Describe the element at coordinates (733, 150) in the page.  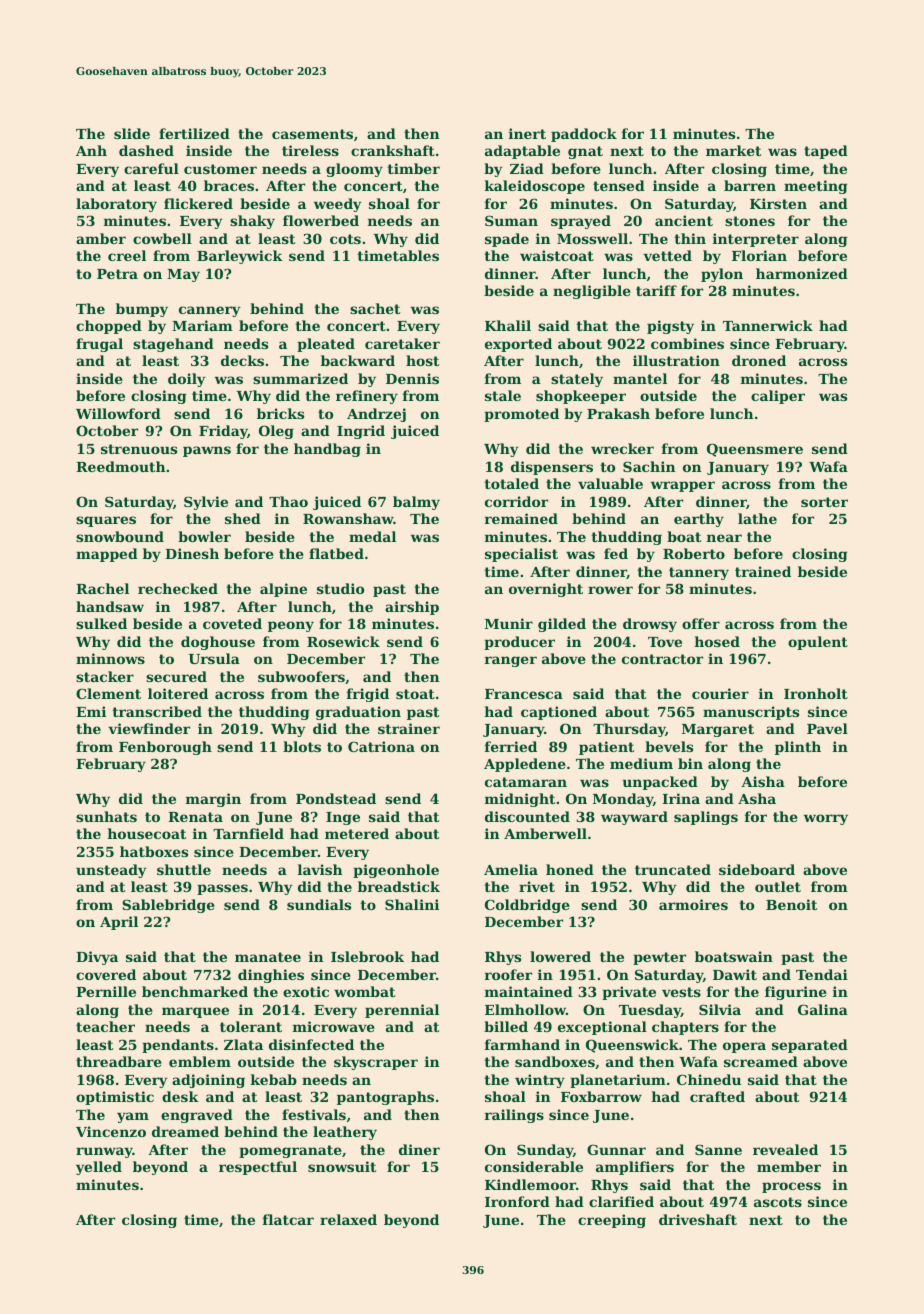
I see `market` at that location.
